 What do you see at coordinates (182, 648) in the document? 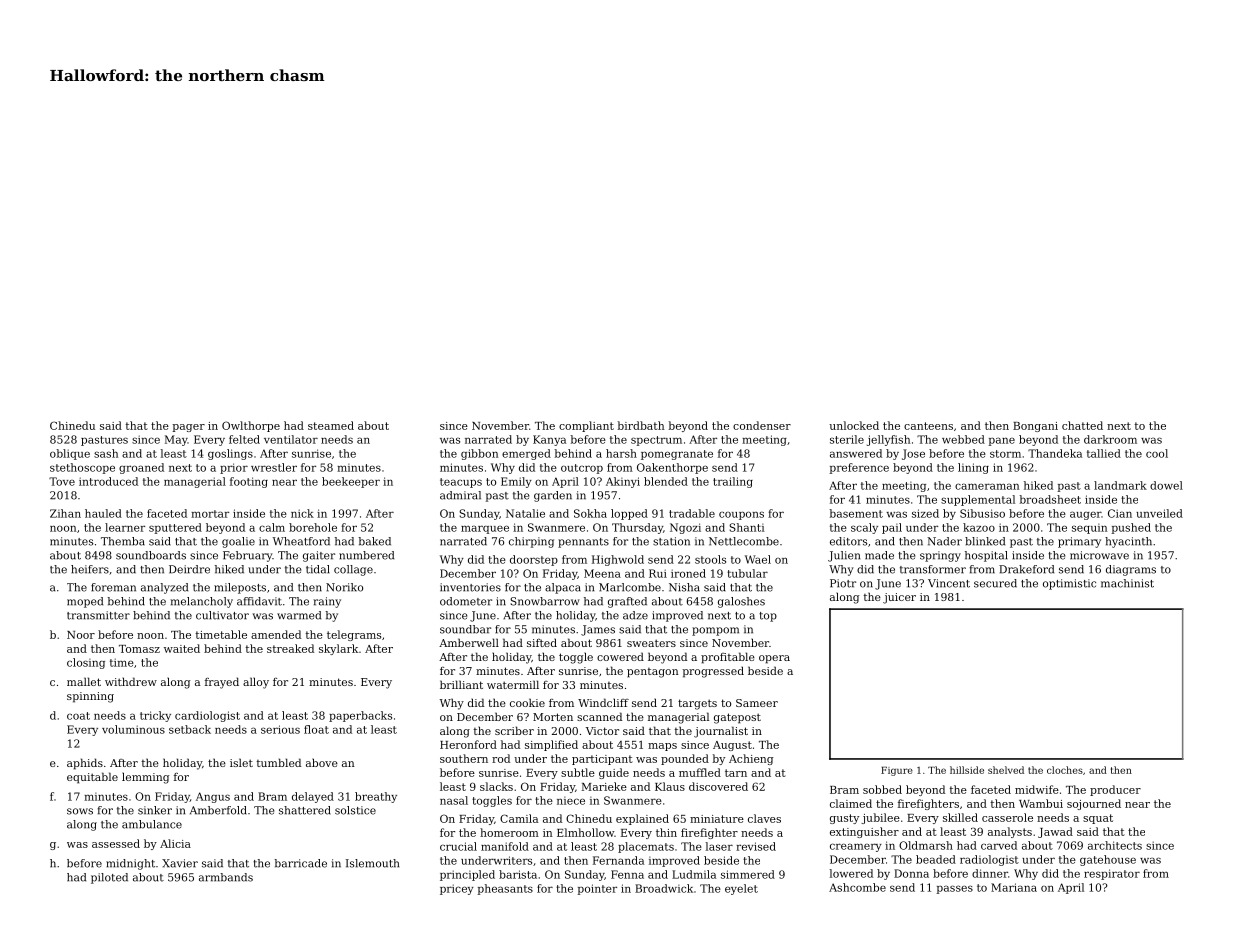
I see `waited` at bounding box center [182, 648].
